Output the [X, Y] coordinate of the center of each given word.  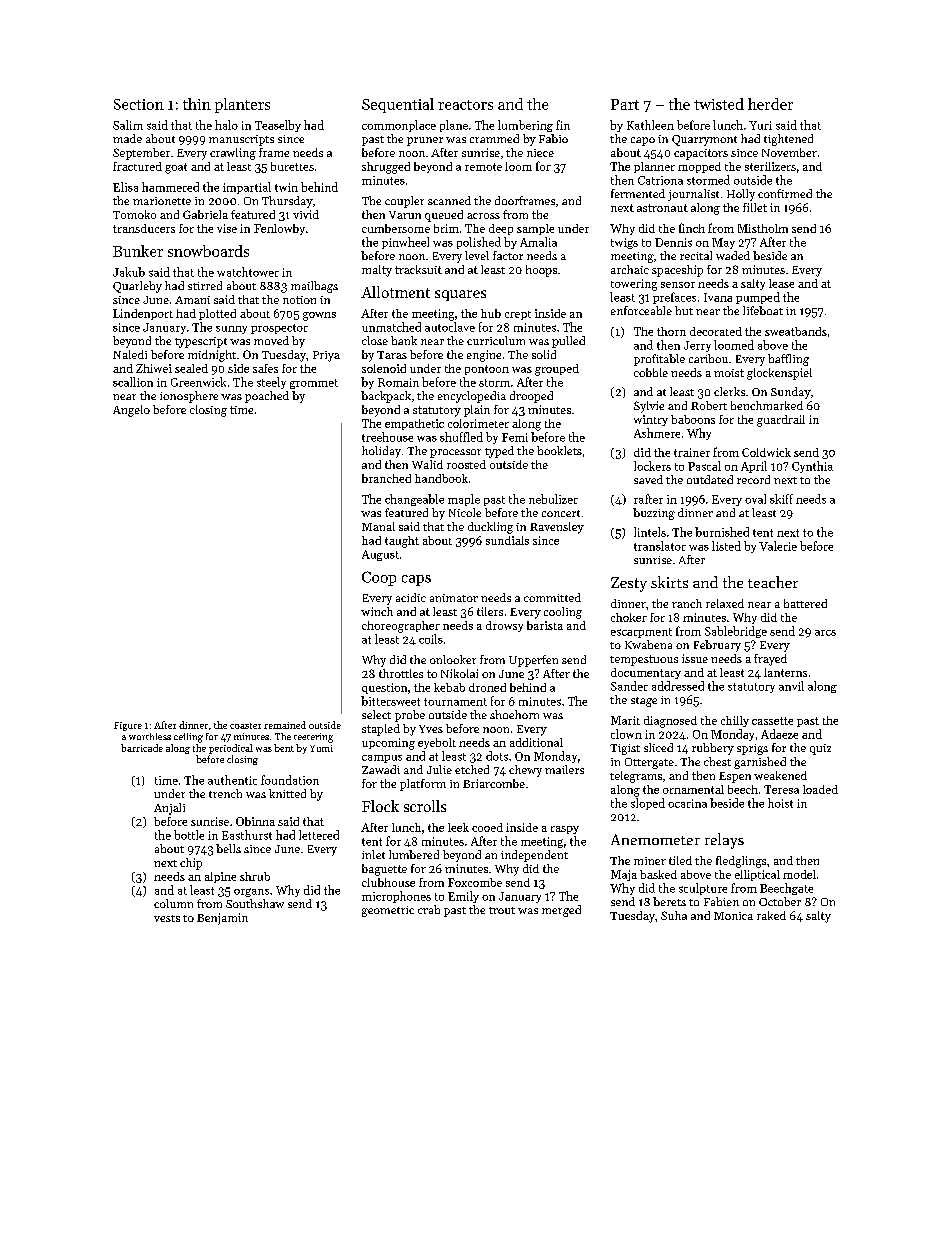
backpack [386, 397]
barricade [142, 748]
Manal [378, 526]
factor [508, 255]
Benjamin [222, 919]
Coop [379, 578]
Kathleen [650, 125]
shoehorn [514, 714]
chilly [735, 721]
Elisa [125, 187]
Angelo [131, 411]
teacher [773, 582]
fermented [638, 193]
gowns [319, 316]
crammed [494, 138]
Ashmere [657, 433]
